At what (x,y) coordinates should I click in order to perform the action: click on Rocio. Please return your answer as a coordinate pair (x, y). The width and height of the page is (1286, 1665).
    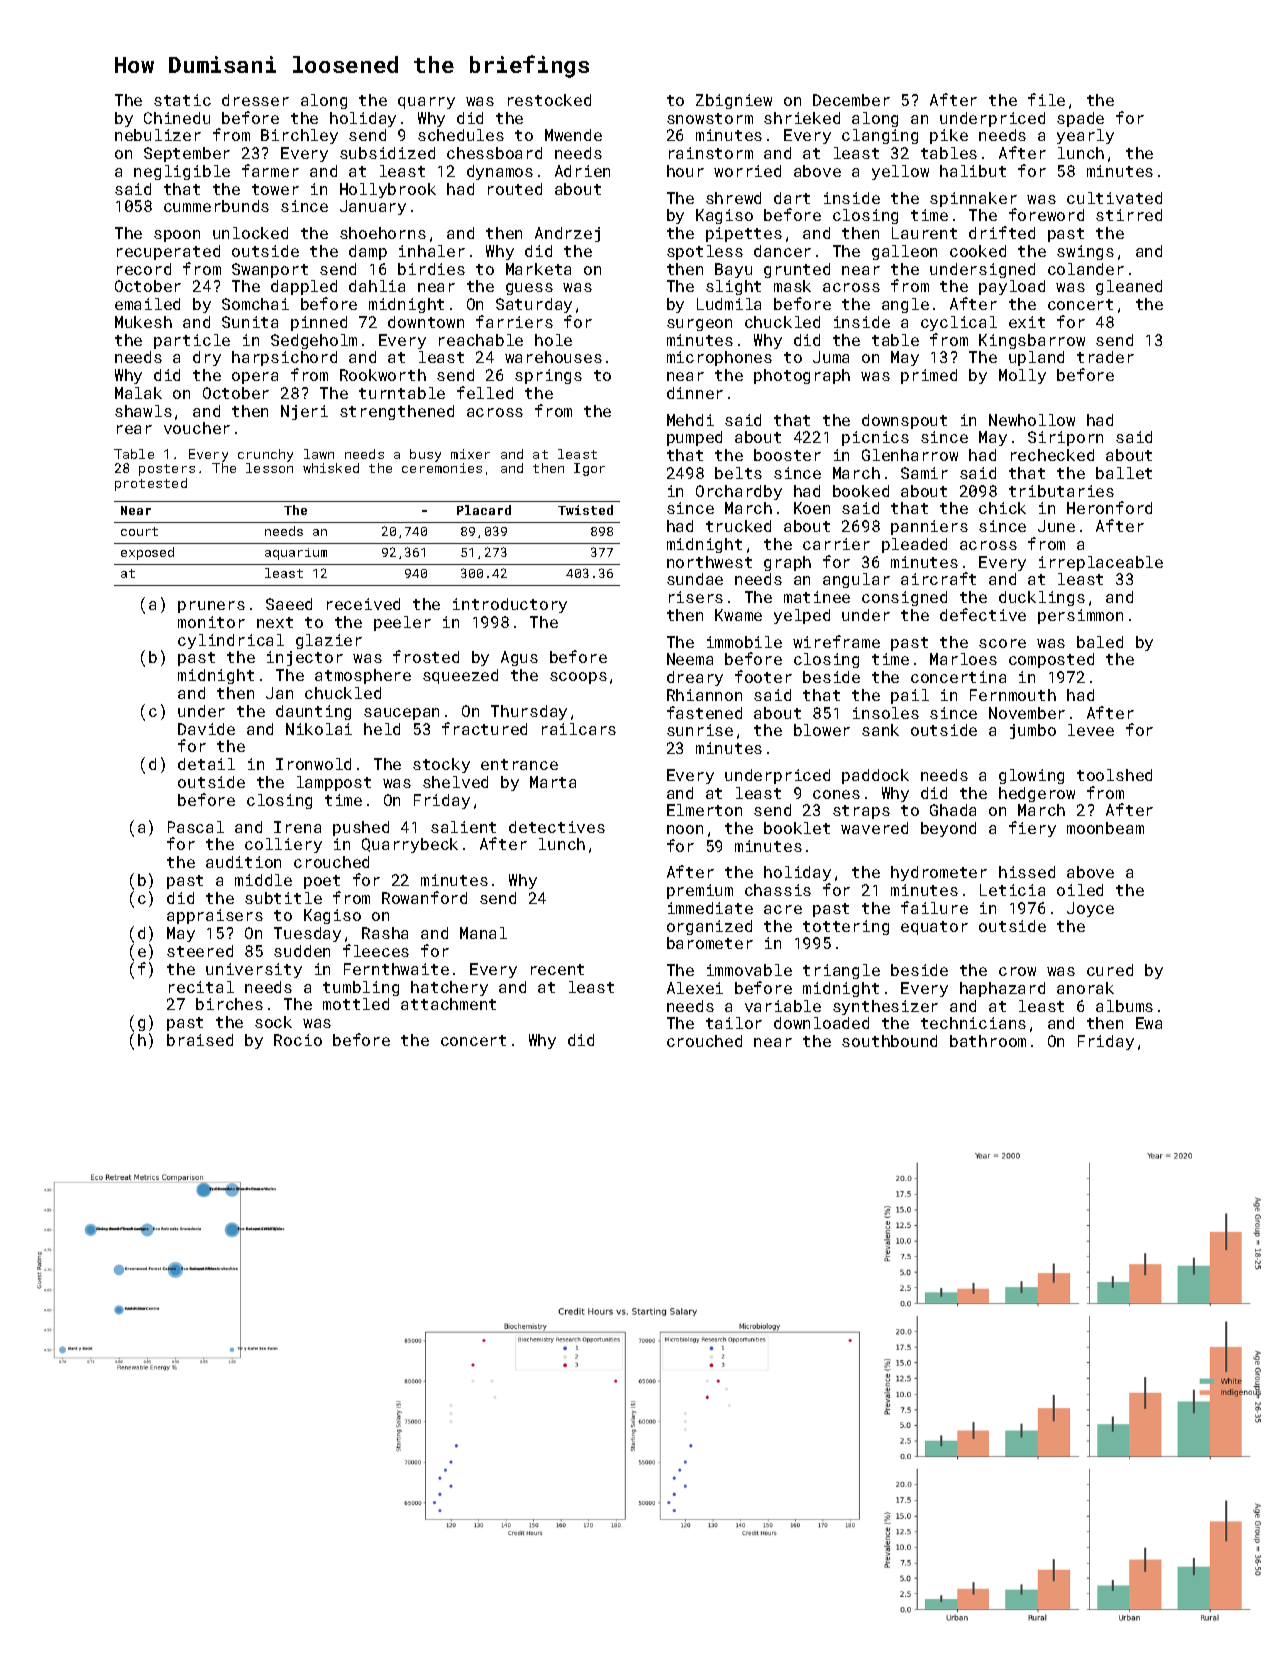
    Looking at the image, I should click on (298, 1040).
